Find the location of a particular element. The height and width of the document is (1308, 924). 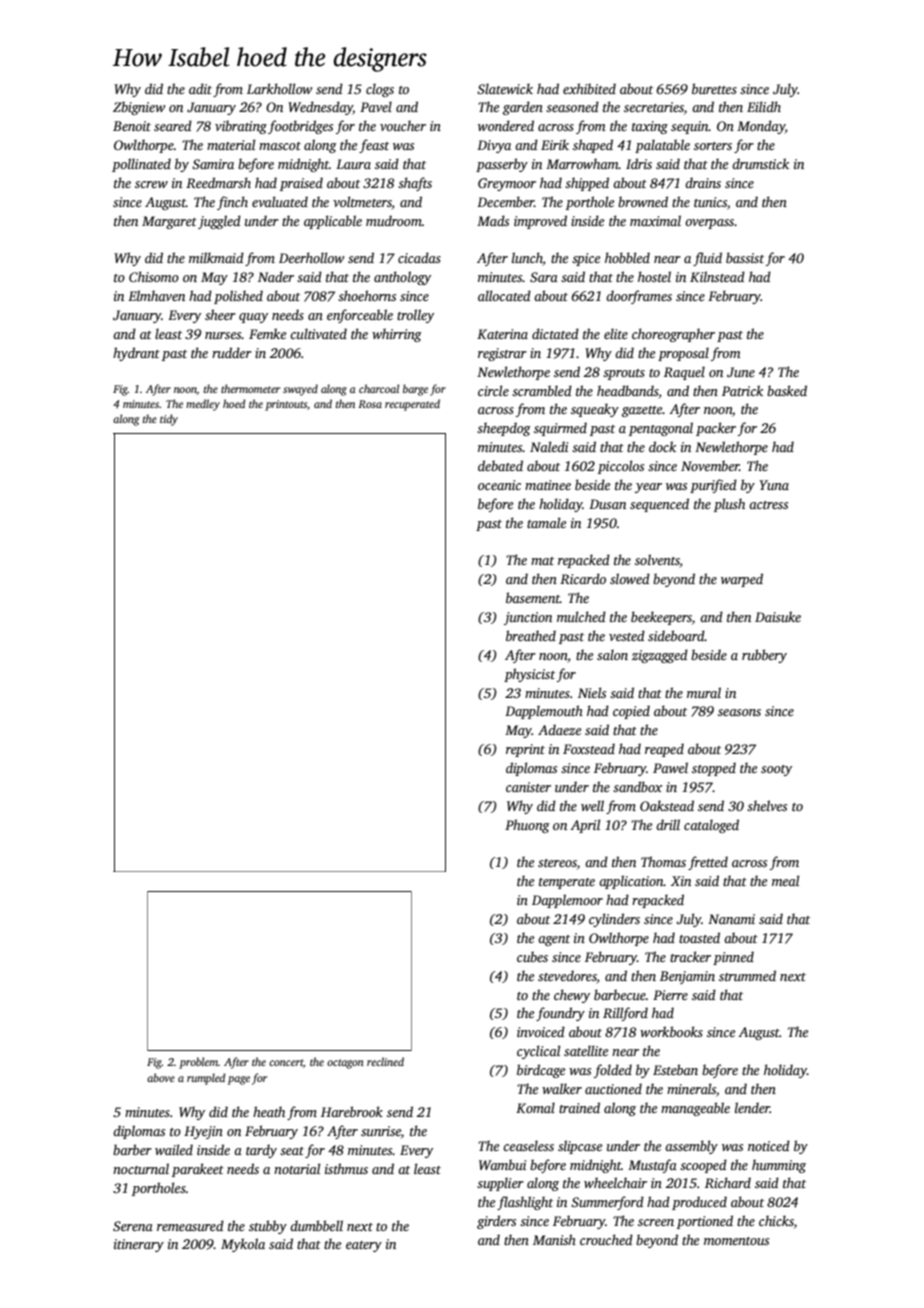

basement is located at coordinates (533, 597).
